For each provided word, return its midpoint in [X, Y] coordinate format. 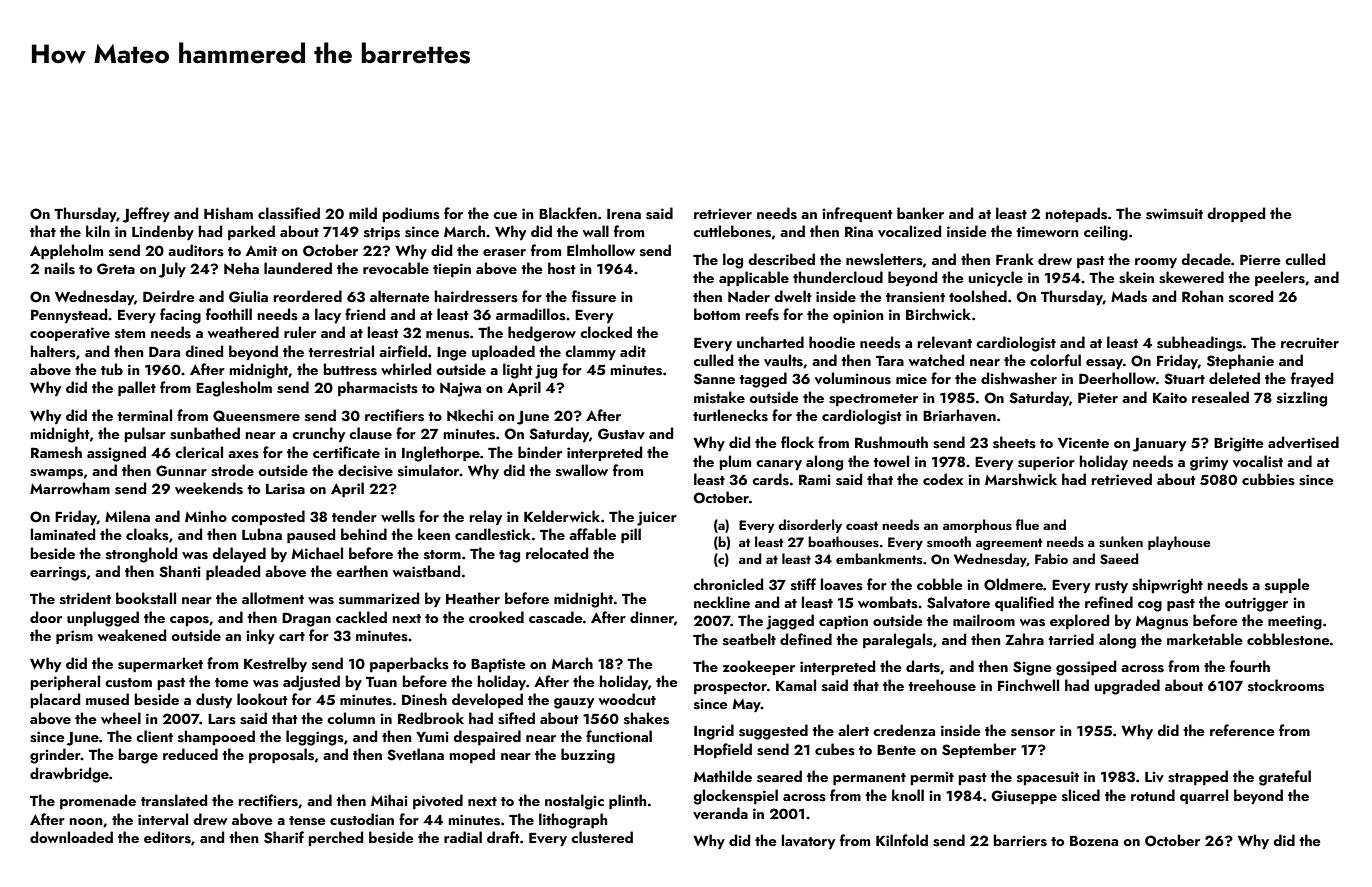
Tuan [381, 682]
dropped [1236, 214]
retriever [723, 213]
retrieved [1122, 479]
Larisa [285, 489]
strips [382, 233]
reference [1242, 730]
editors [167, 837]
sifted [516, 718]
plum [735, 462]
